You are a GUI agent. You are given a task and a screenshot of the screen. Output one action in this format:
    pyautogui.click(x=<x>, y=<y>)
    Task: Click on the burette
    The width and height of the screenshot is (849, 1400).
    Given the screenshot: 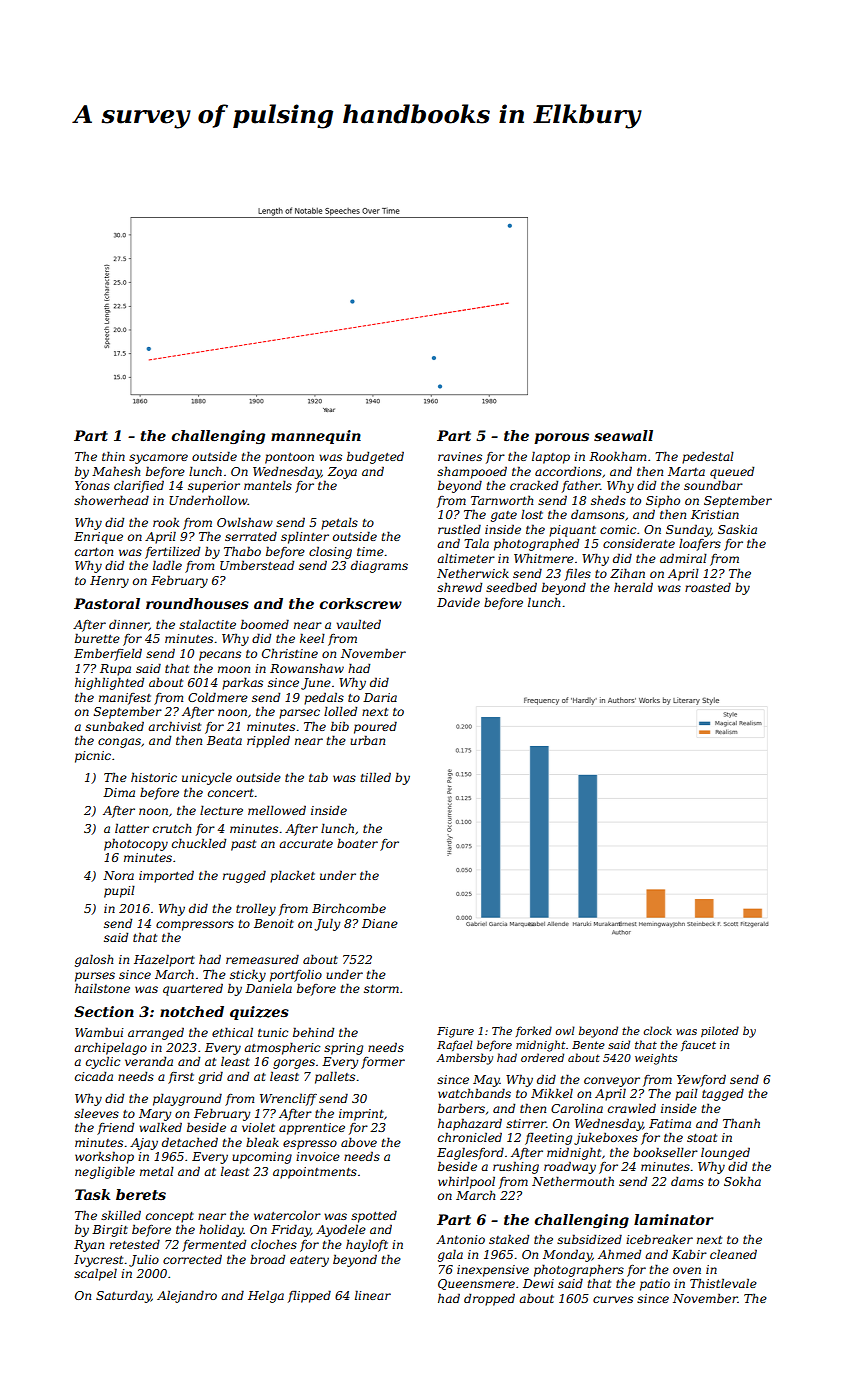 What is the action you would take?
    pyautogui.click(x=97, y=638)
